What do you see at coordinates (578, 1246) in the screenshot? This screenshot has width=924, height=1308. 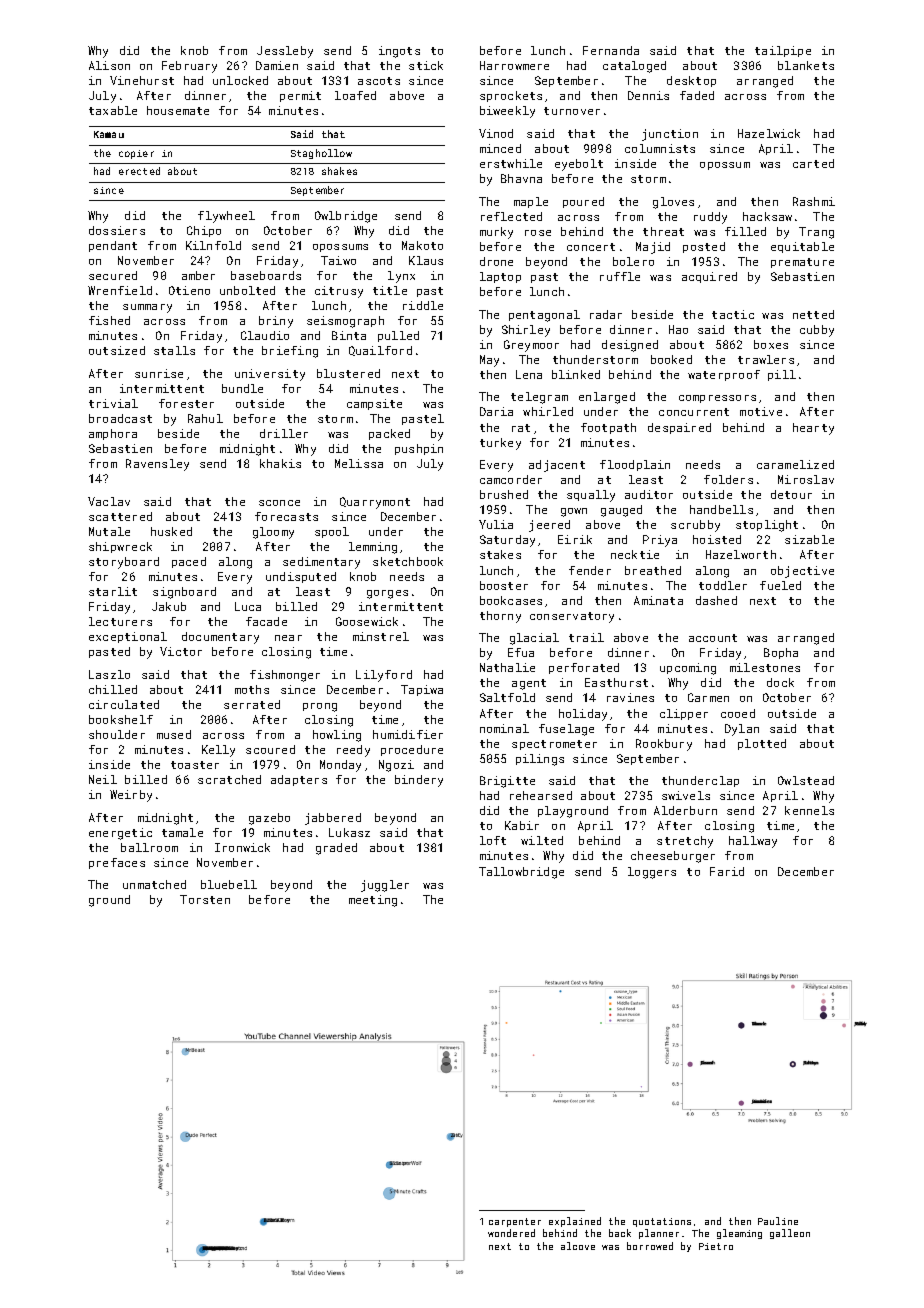 I see `alcove` at bounding box center [578, 1246].
